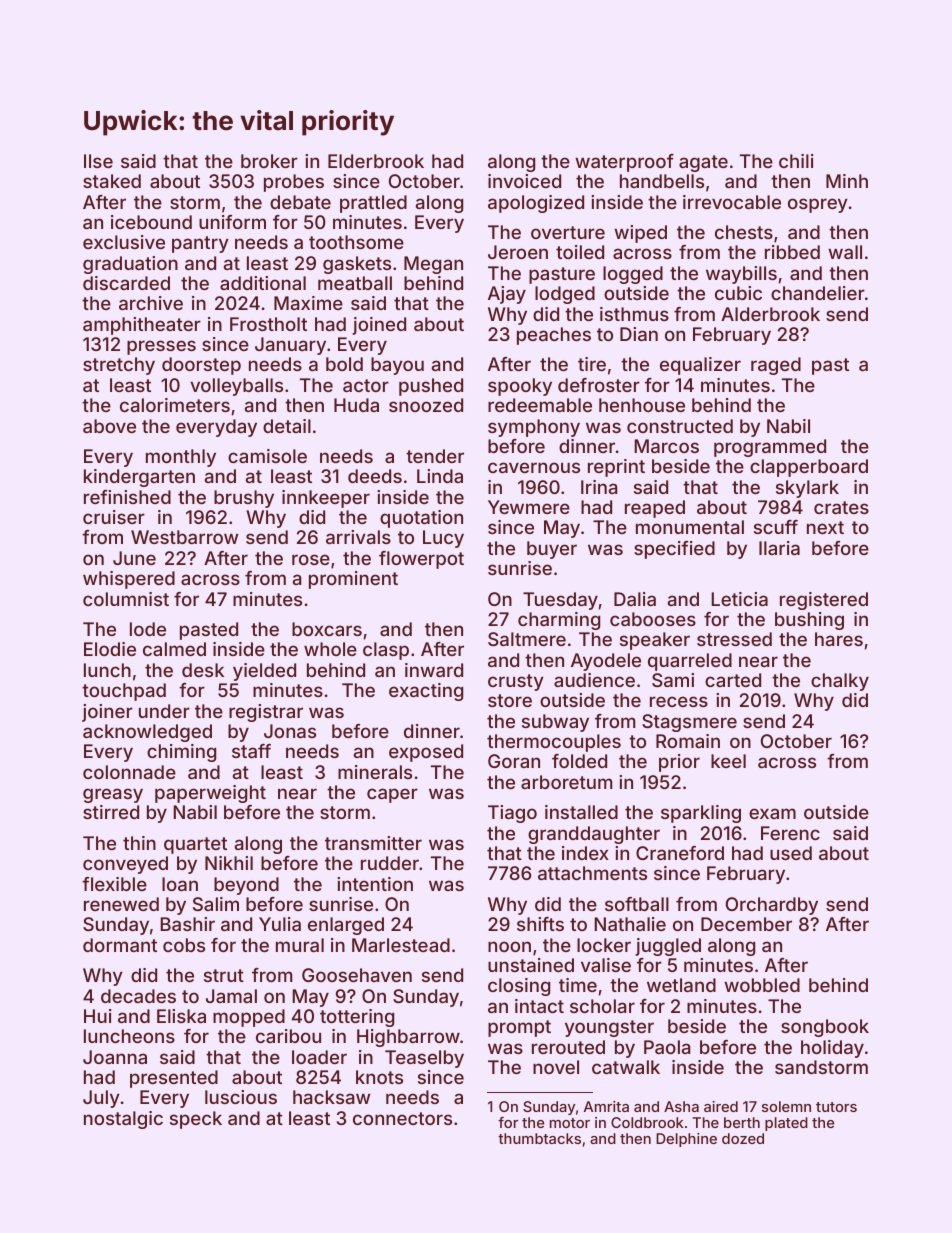 The width and height of the screenshot is (952, 1233). I want to click on broker, so click(269, 161).
